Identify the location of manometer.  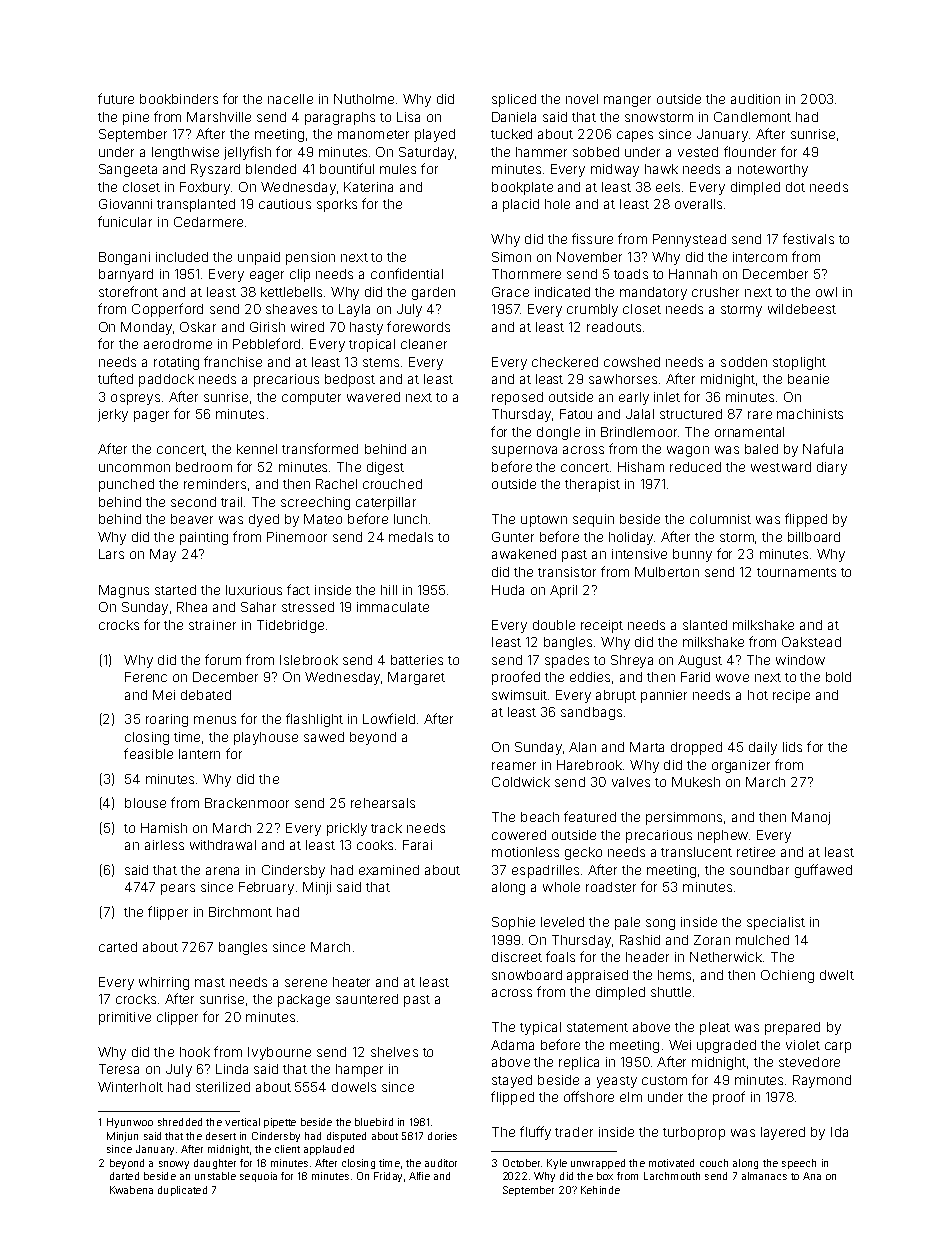
(373, 134).
